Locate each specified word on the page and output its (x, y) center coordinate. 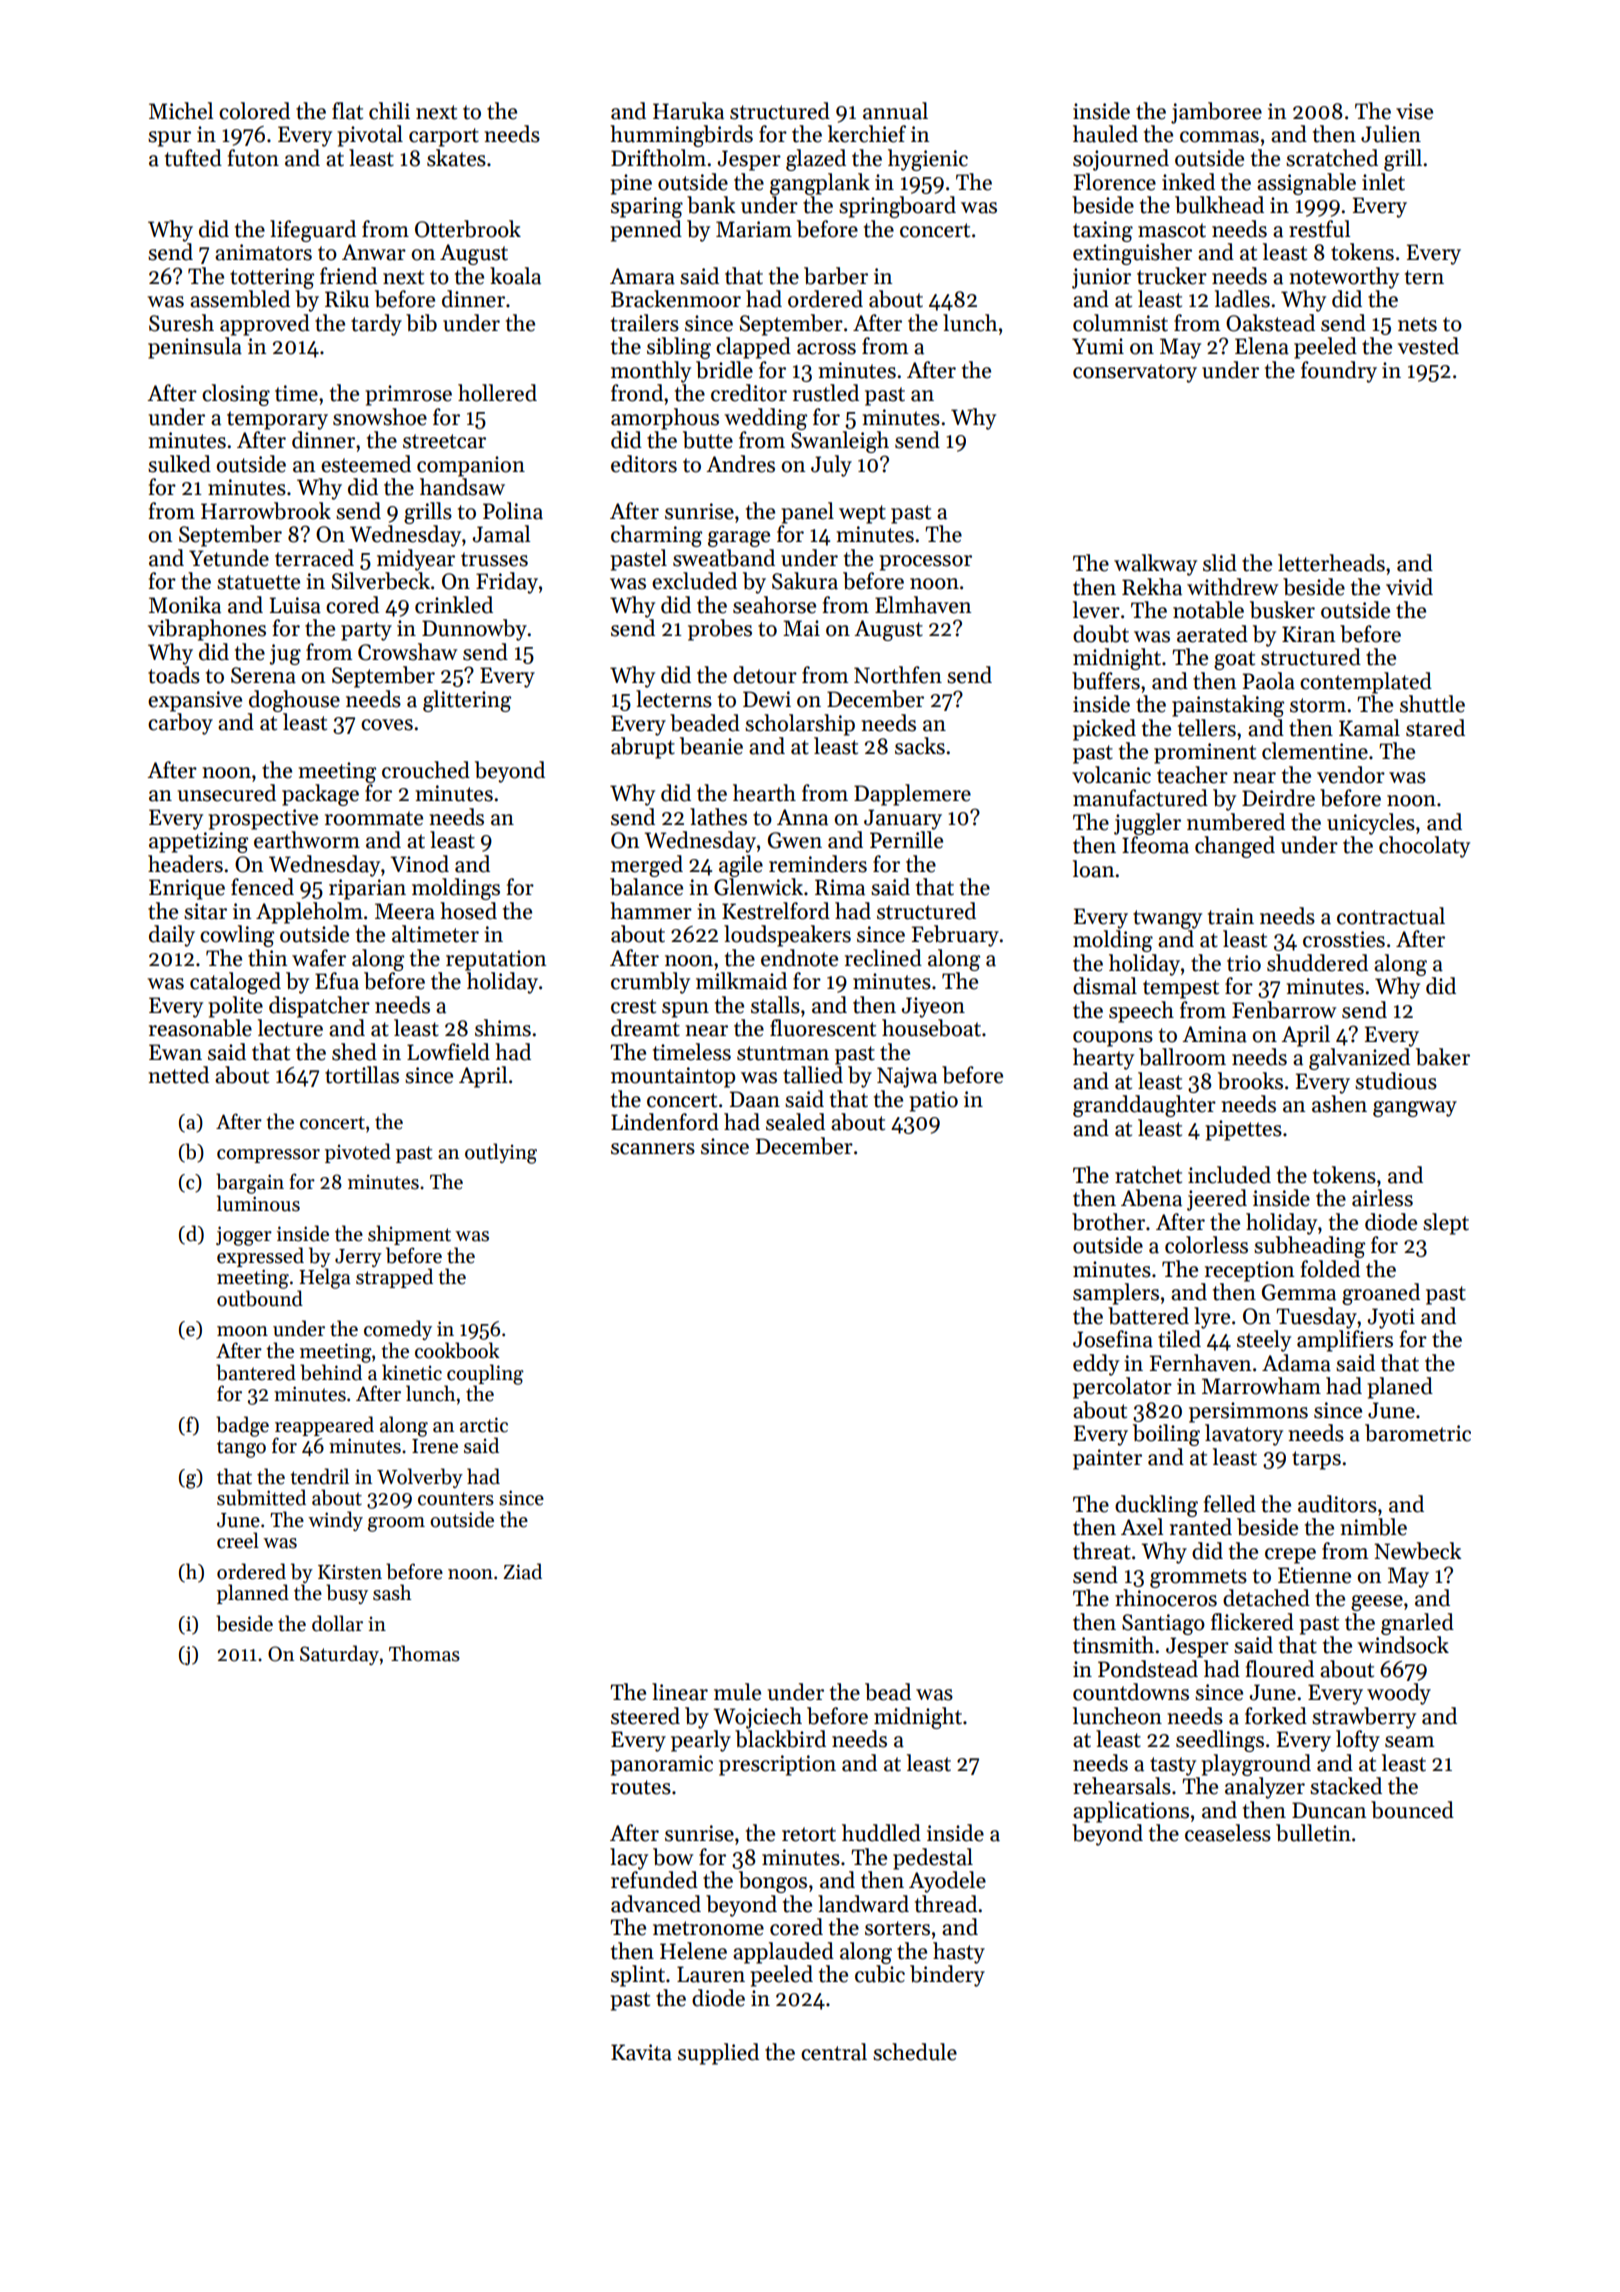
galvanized (1359, 1059)
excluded (694, 581)
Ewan (175, 1052)
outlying (501, 1153)
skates (456, 158)
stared (1435, 728)
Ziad (522, 1571)
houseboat (931, 1028)
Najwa (907, 1077)
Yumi (1098, 346)
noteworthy (1344, 278)
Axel (1142, 1527)
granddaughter (1144, 1106)
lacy (629, 1859)
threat (1102, 1551)
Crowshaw (407, 652)
